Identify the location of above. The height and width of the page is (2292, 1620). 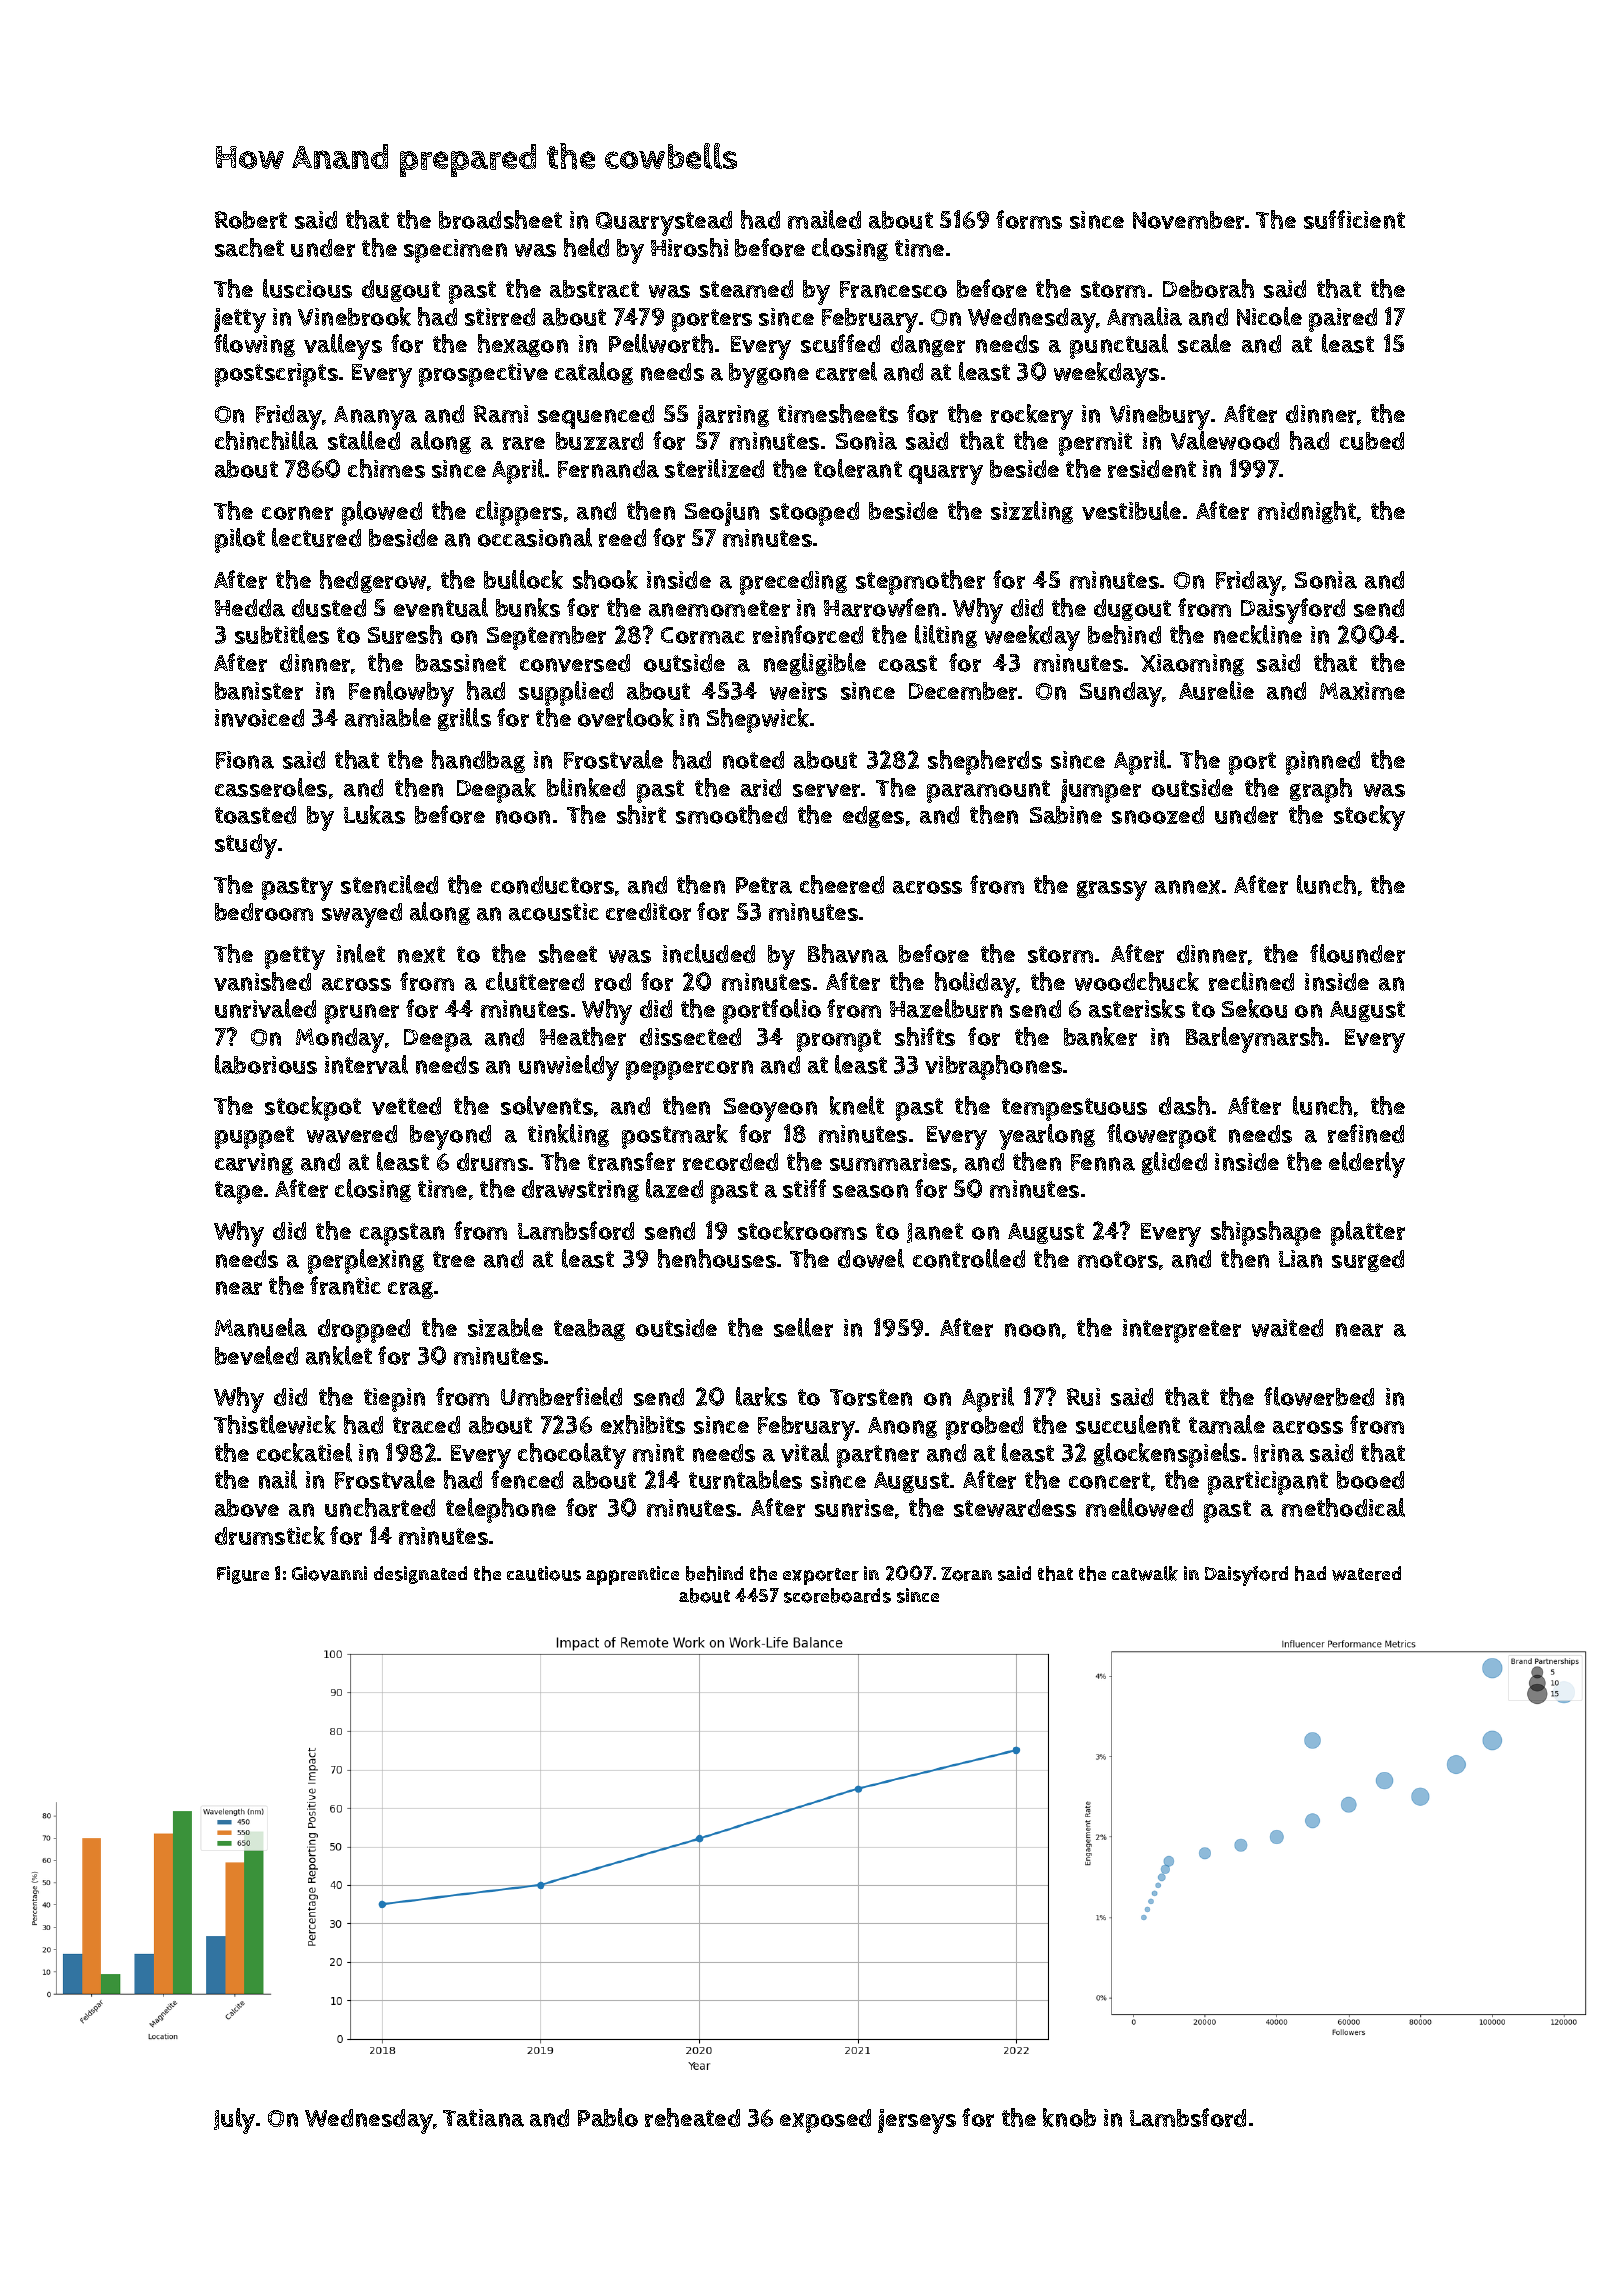
(247, 1508).
